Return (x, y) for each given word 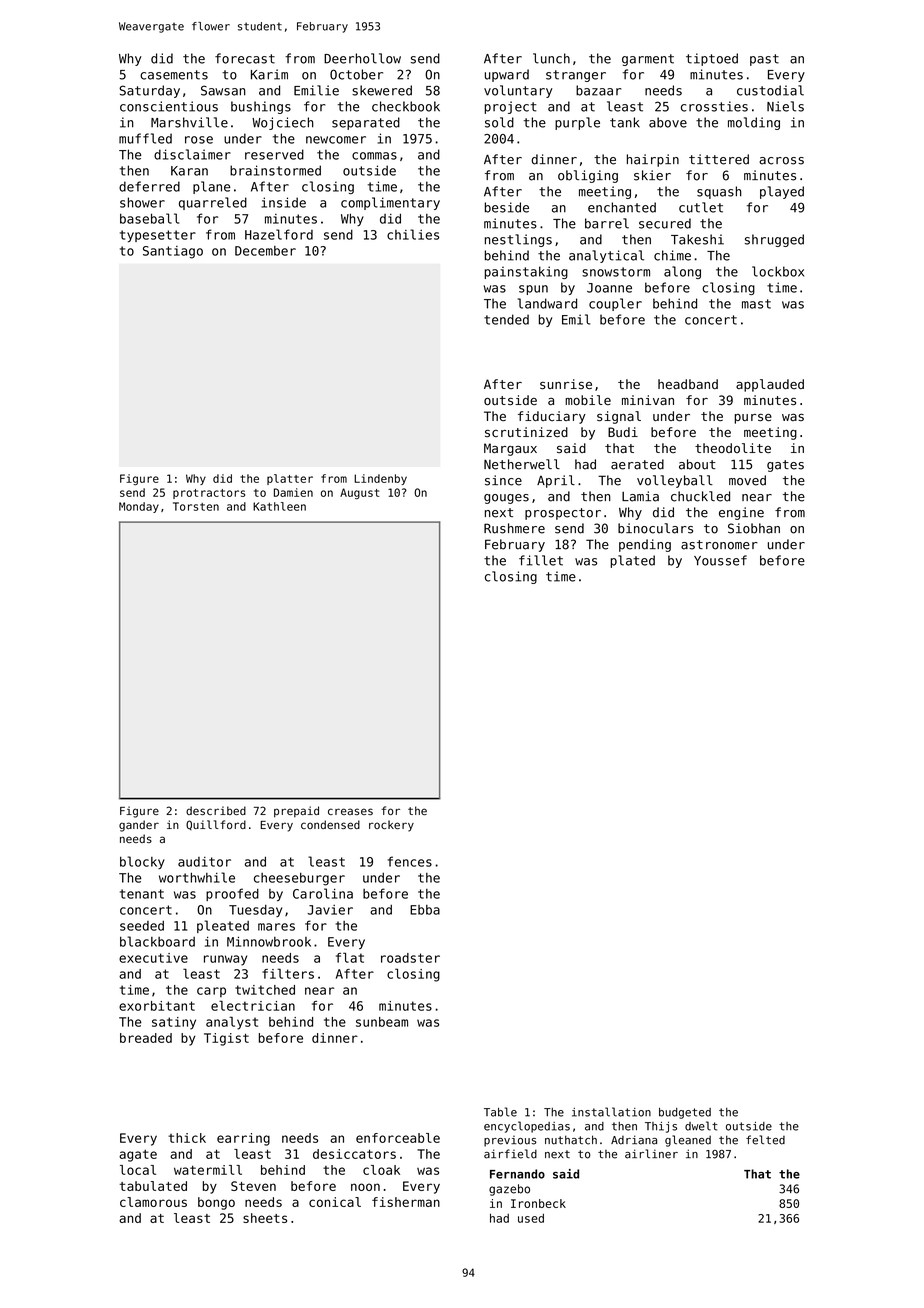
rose (199, 140)
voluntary (518, 91)
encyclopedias (527, 1127)
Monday (139, 507)
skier (652, 175)
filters (288, 973)
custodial (770, 90)
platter (290, 479)
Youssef (720, 560)
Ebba (425, 910)
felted (765, 1140)
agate (138, 1156)
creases (350, 811)
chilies (413, 234)
